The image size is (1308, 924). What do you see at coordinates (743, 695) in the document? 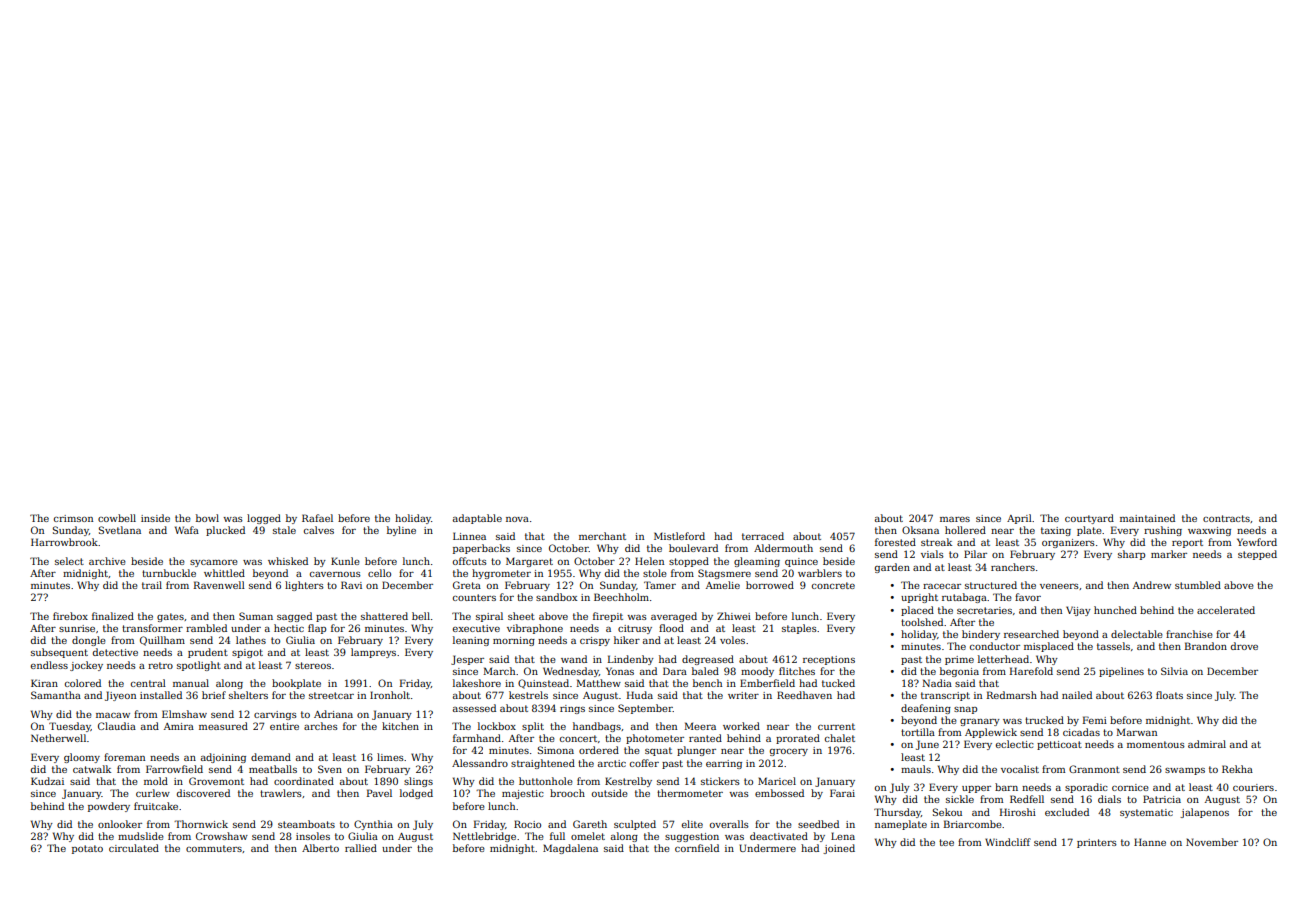
I see `writer` at bounding box center [743, 695].
